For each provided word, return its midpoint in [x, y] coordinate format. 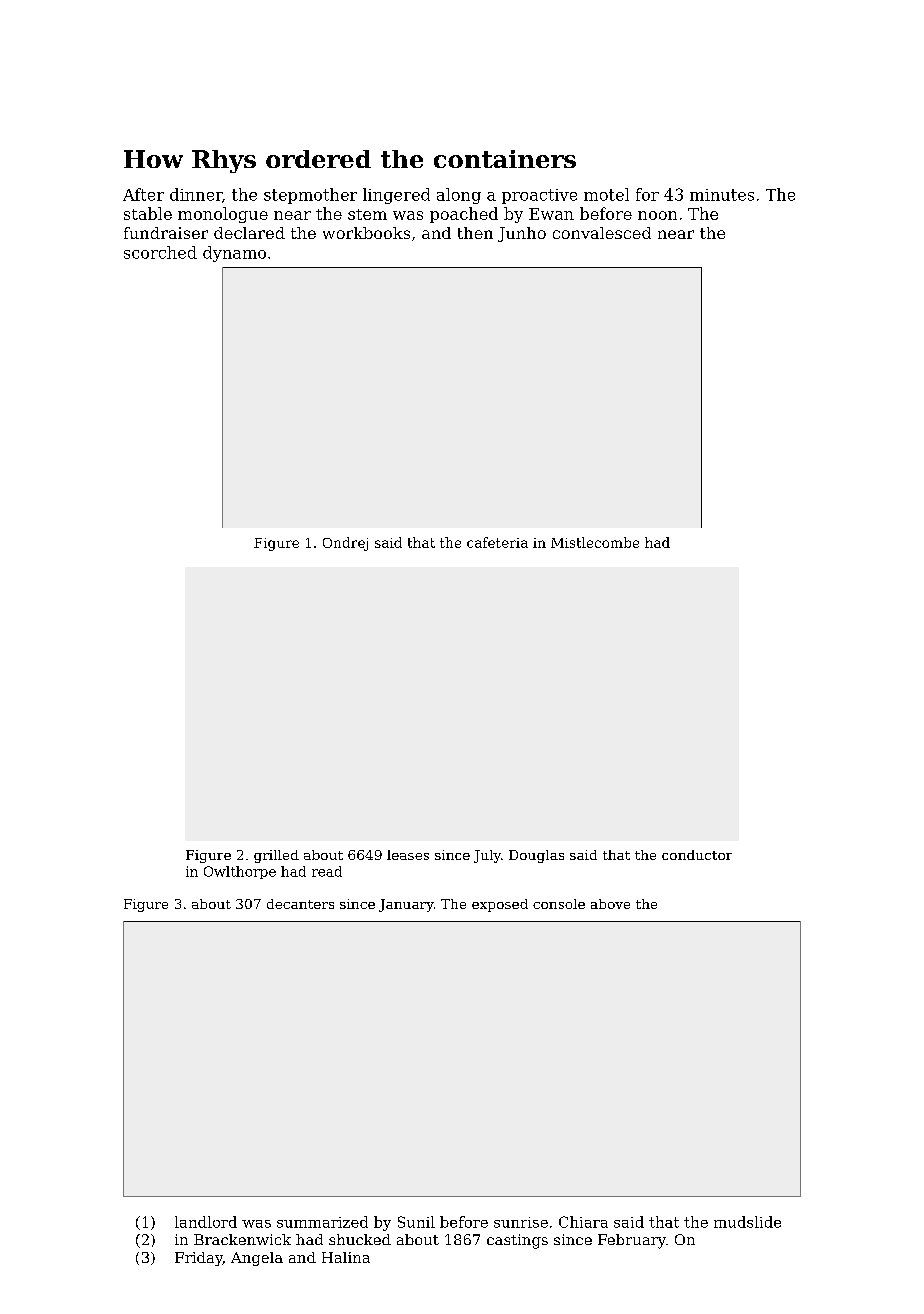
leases [408, 855]
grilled [276, 856]
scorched [160, 252]
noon [657, 215]
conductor [697, 855]
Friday [199, 1259]
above [610, 904]
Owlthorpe [240, 872]
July [487, 856]
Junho [522, 234]
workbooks [366, 233]
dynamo [234, 254]
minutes [722, 195]
